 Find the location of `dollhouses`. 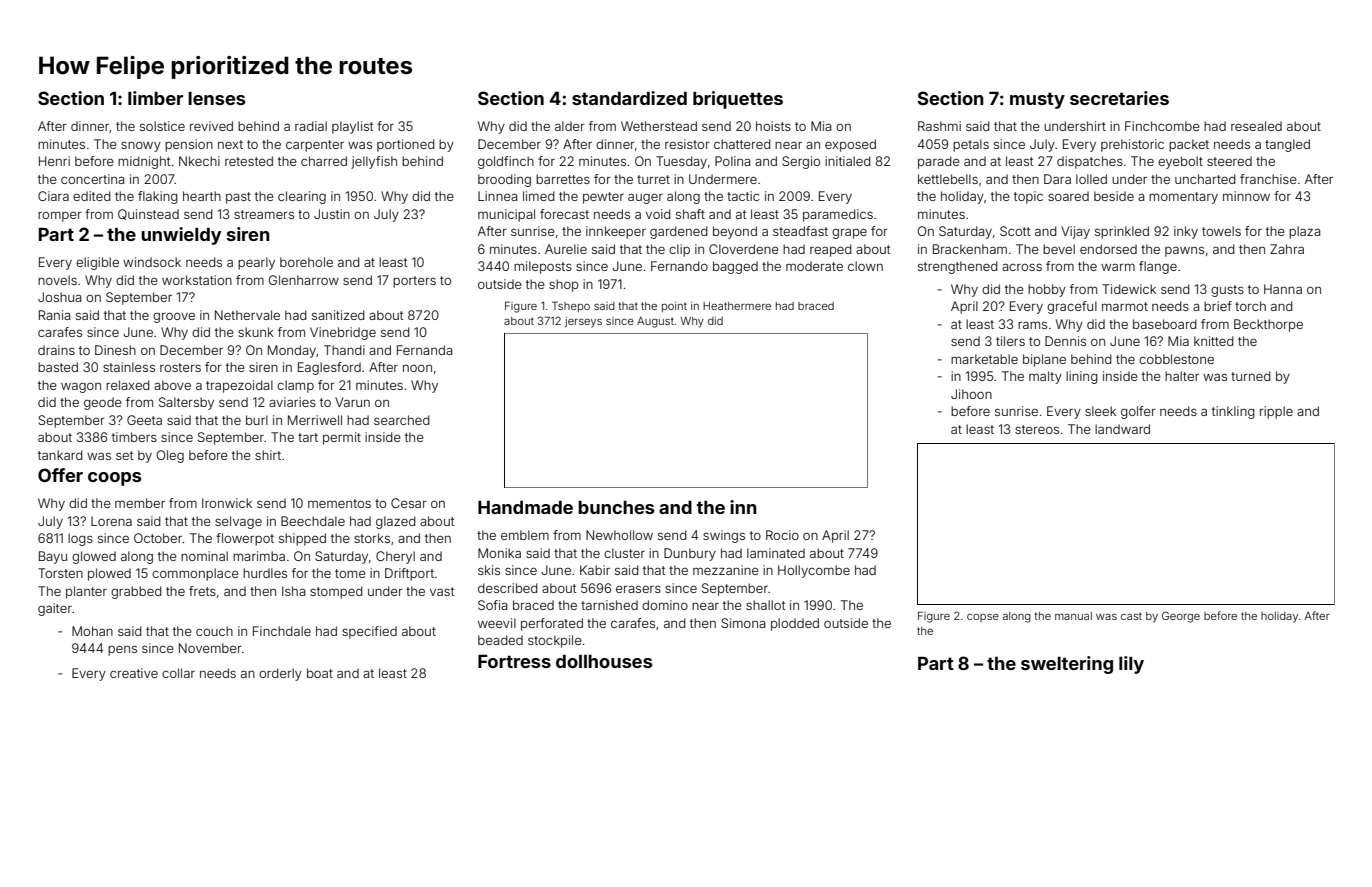

dollhouses is located at coordinates (604, 661).
